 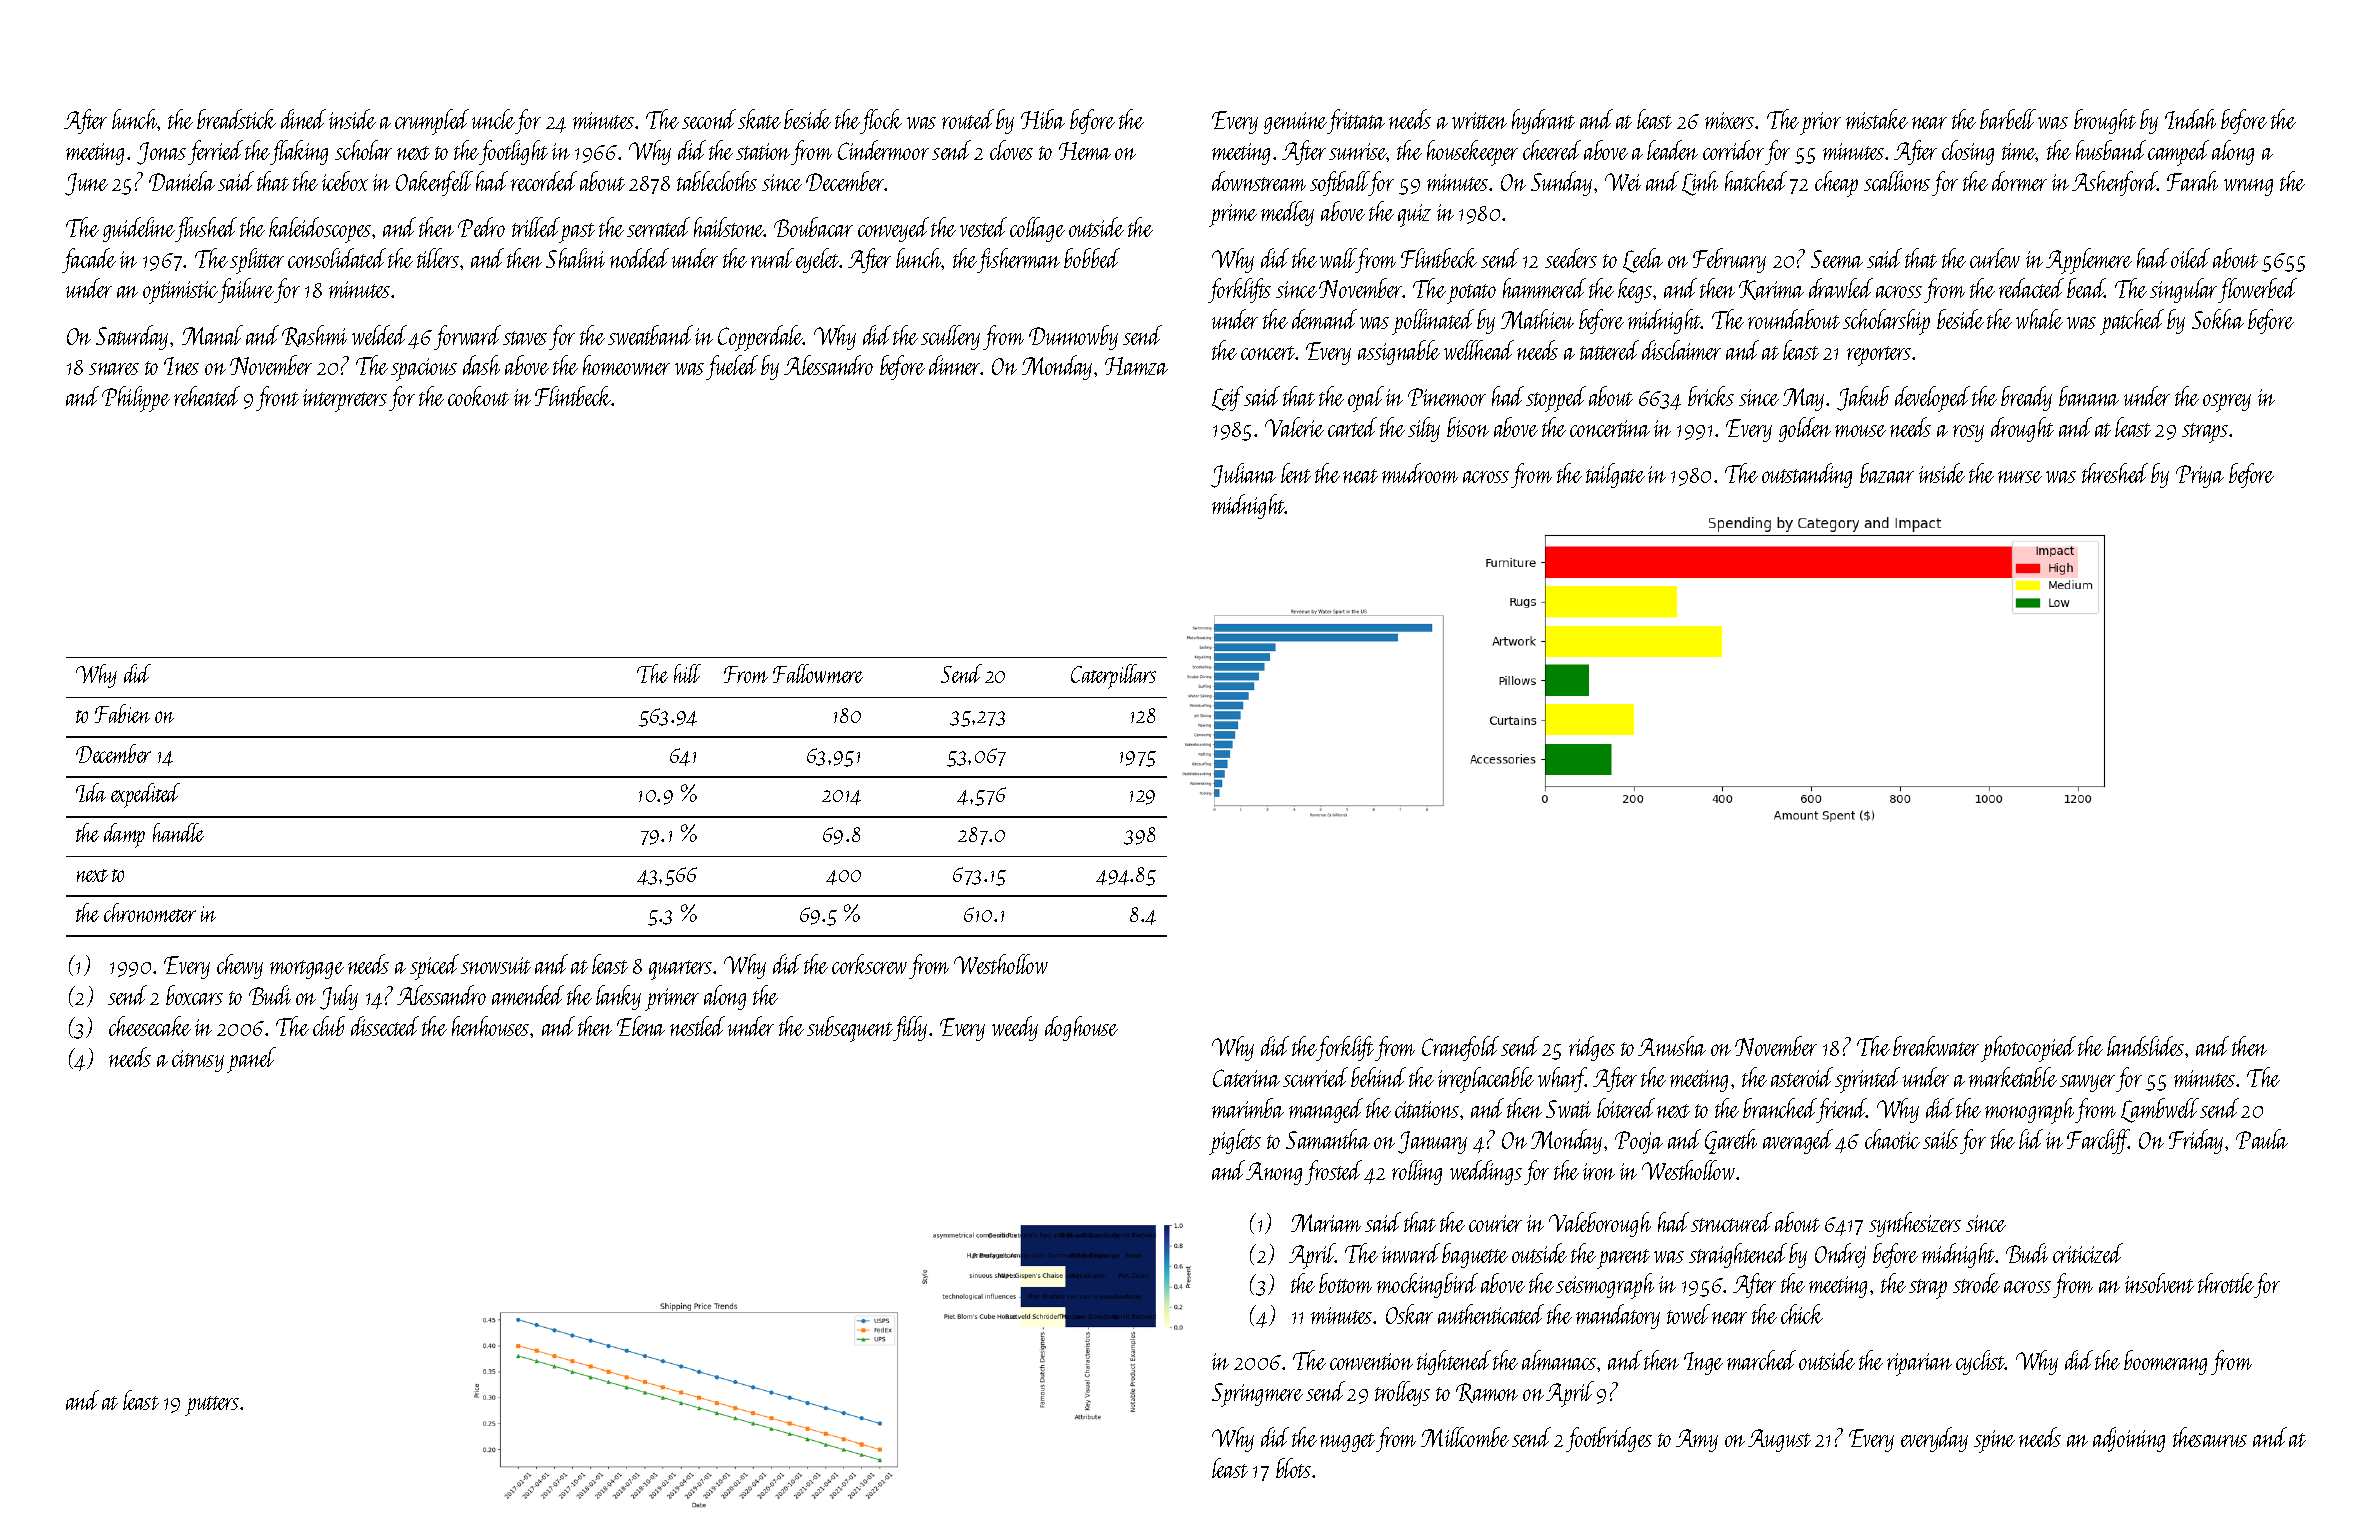 What do you see at coordinates (1113, 676) in the screenshot?
I see `Caterpillars` at bounding box center [1113, 676].
